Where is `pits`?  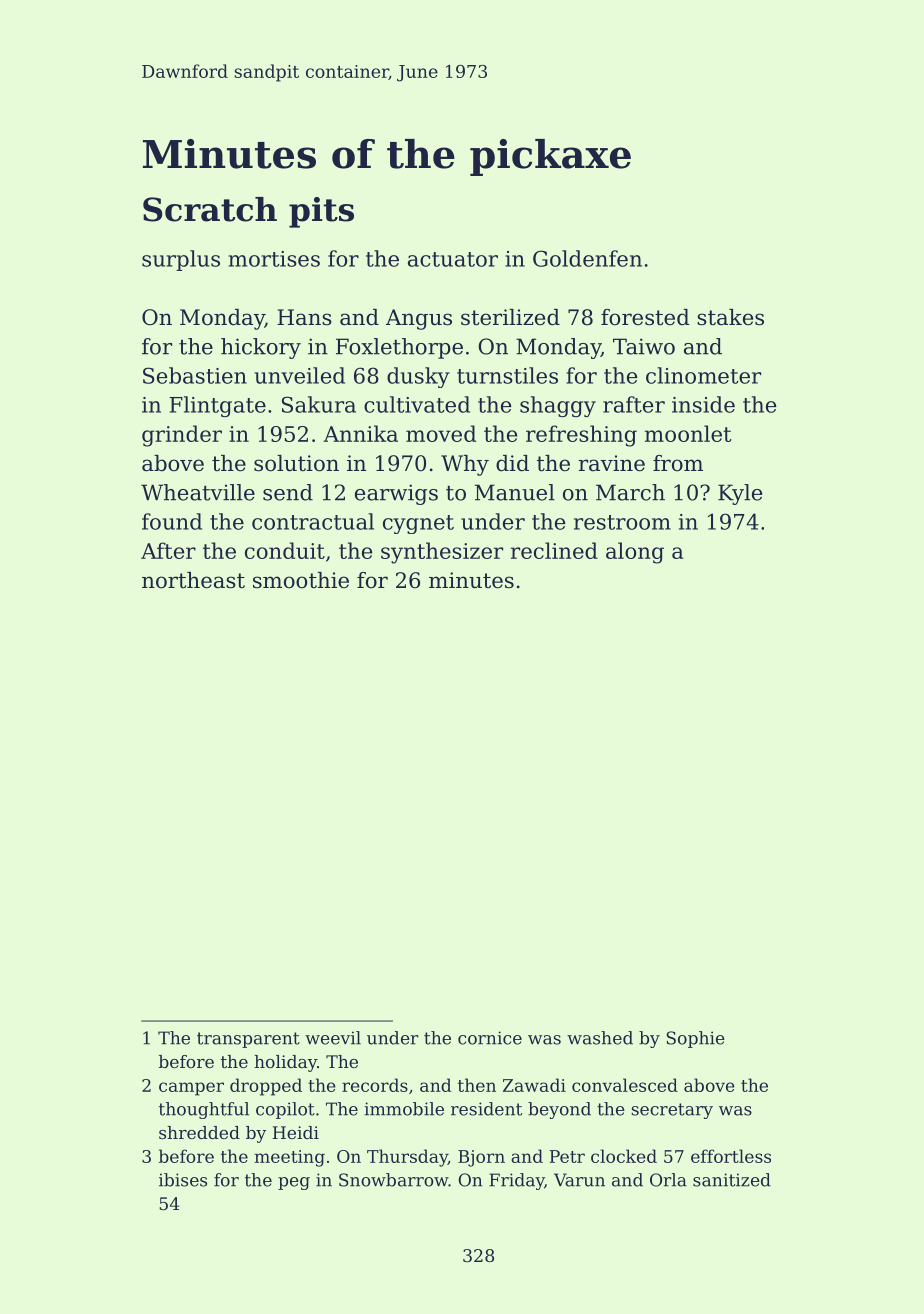 pits is located at coordinates (321, 212).
